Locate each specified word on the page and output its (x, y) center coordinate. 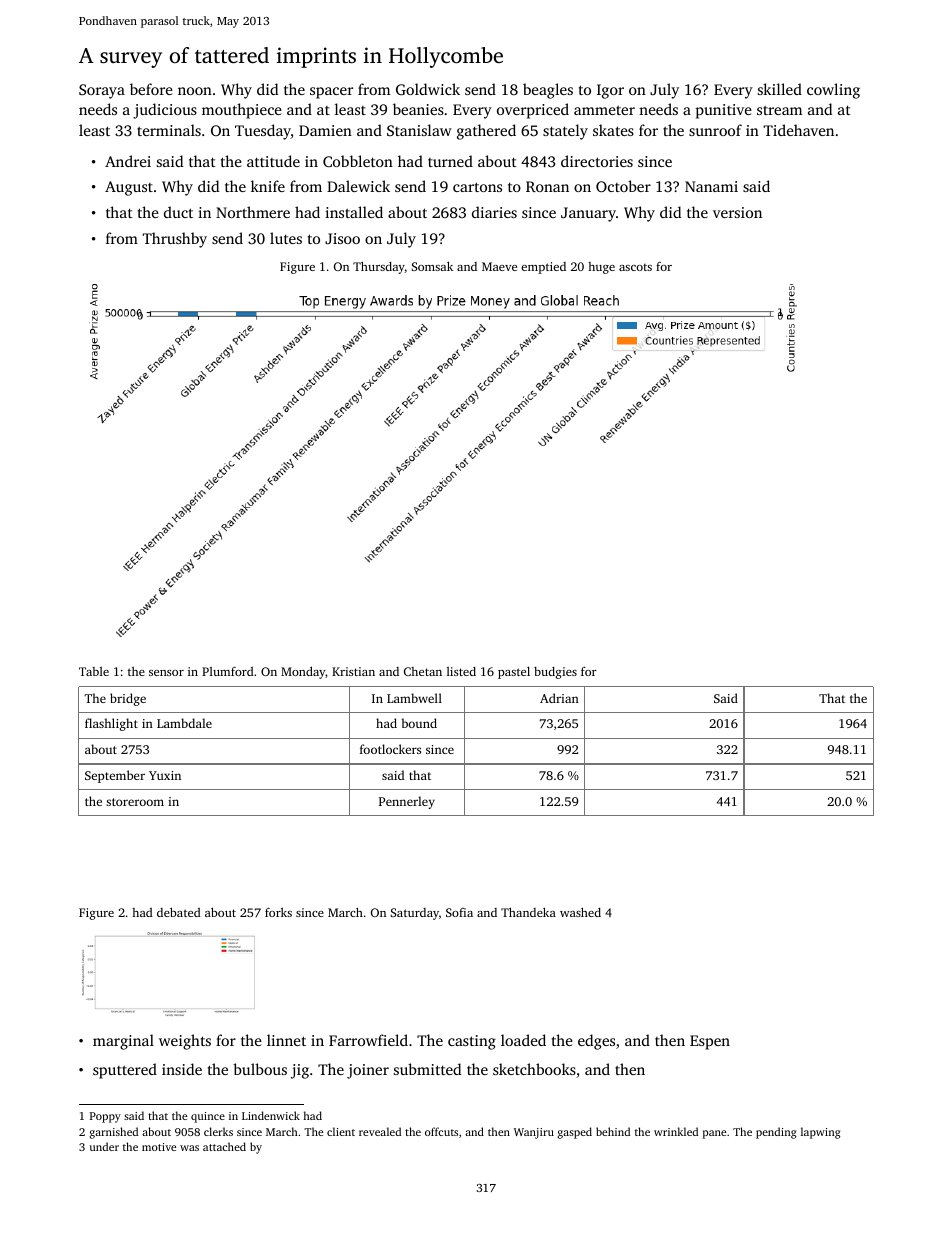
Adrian (559, 698)
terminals (169, 130)
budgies (555, 673)
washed (580, 912)
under (104, 1146)
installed (354, 212)
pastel (514, 673)
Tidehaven (799, 130)
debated (179, 912)
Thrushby (175, 240)
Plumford (228, 671)
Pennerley (407, 802)
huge (601, 268)
